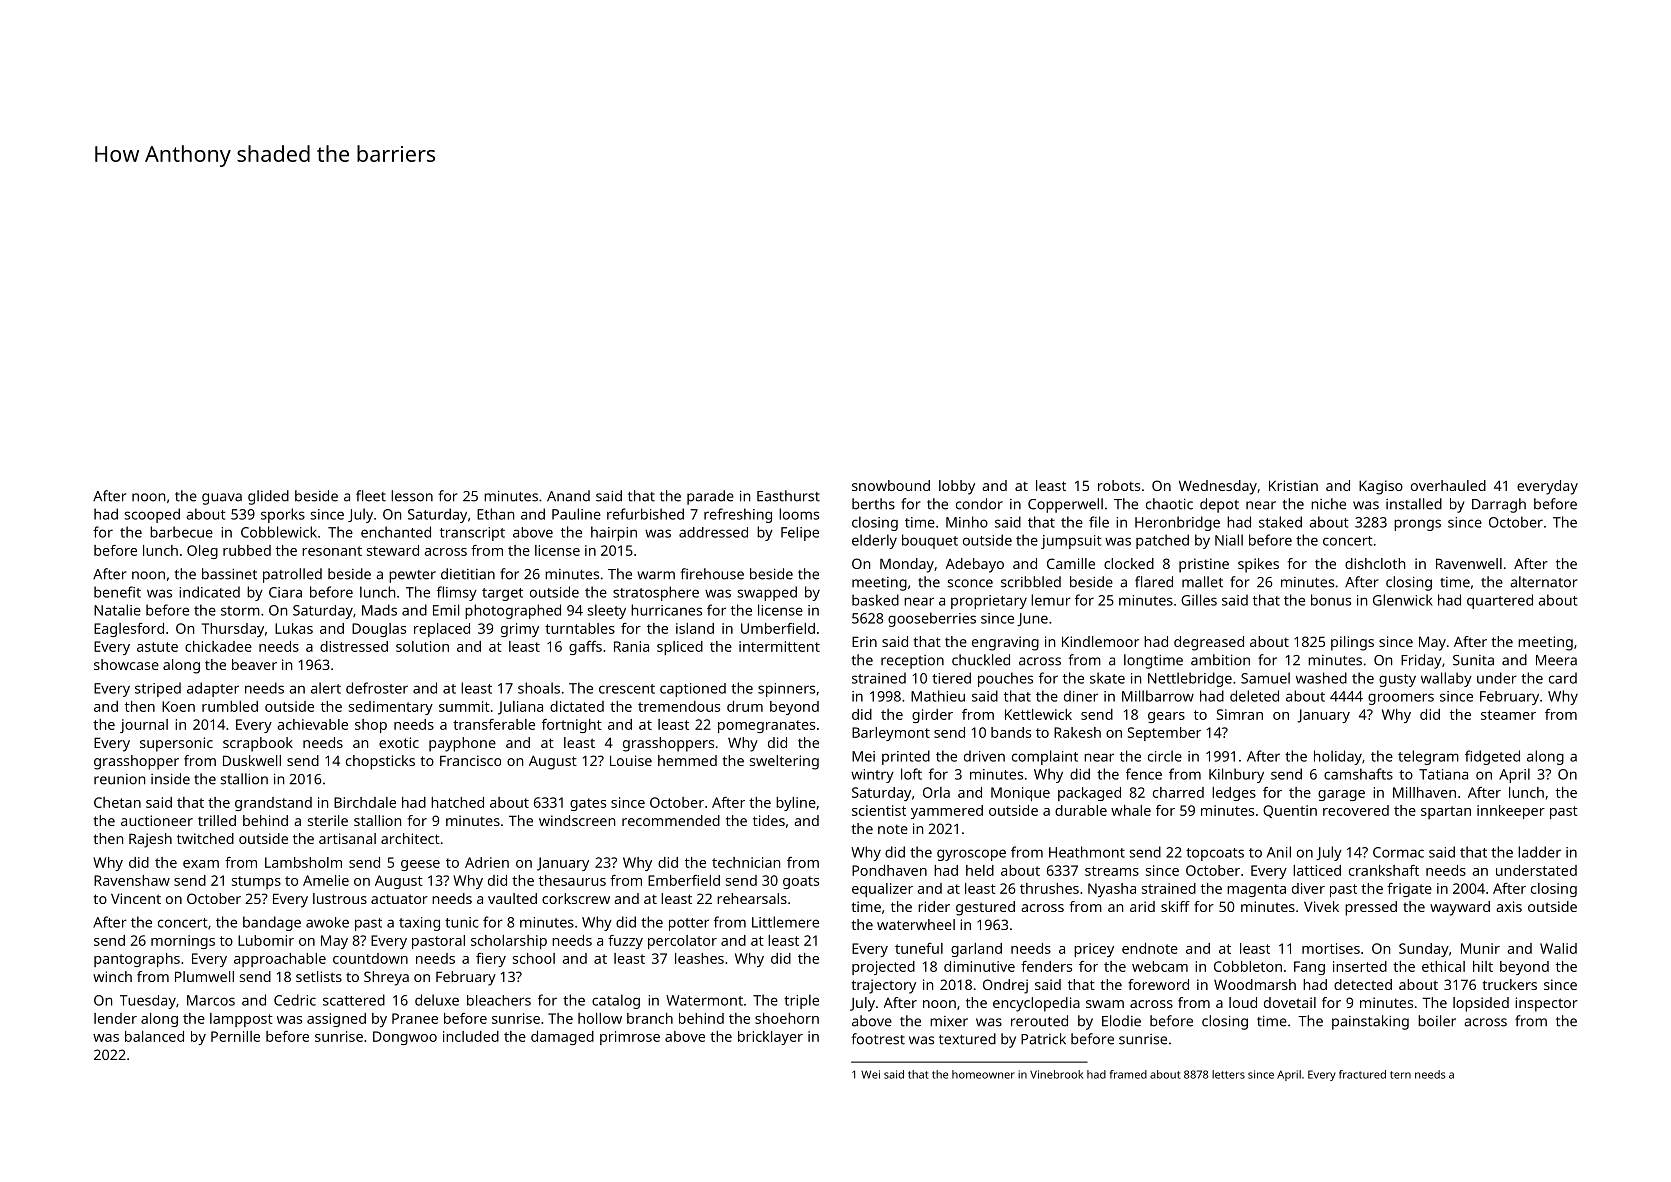 This document has width=1671, height=1182. What do you see at coordinates (283, 515) in the document?
I see `sporks` at bounding box center [283, 515].
